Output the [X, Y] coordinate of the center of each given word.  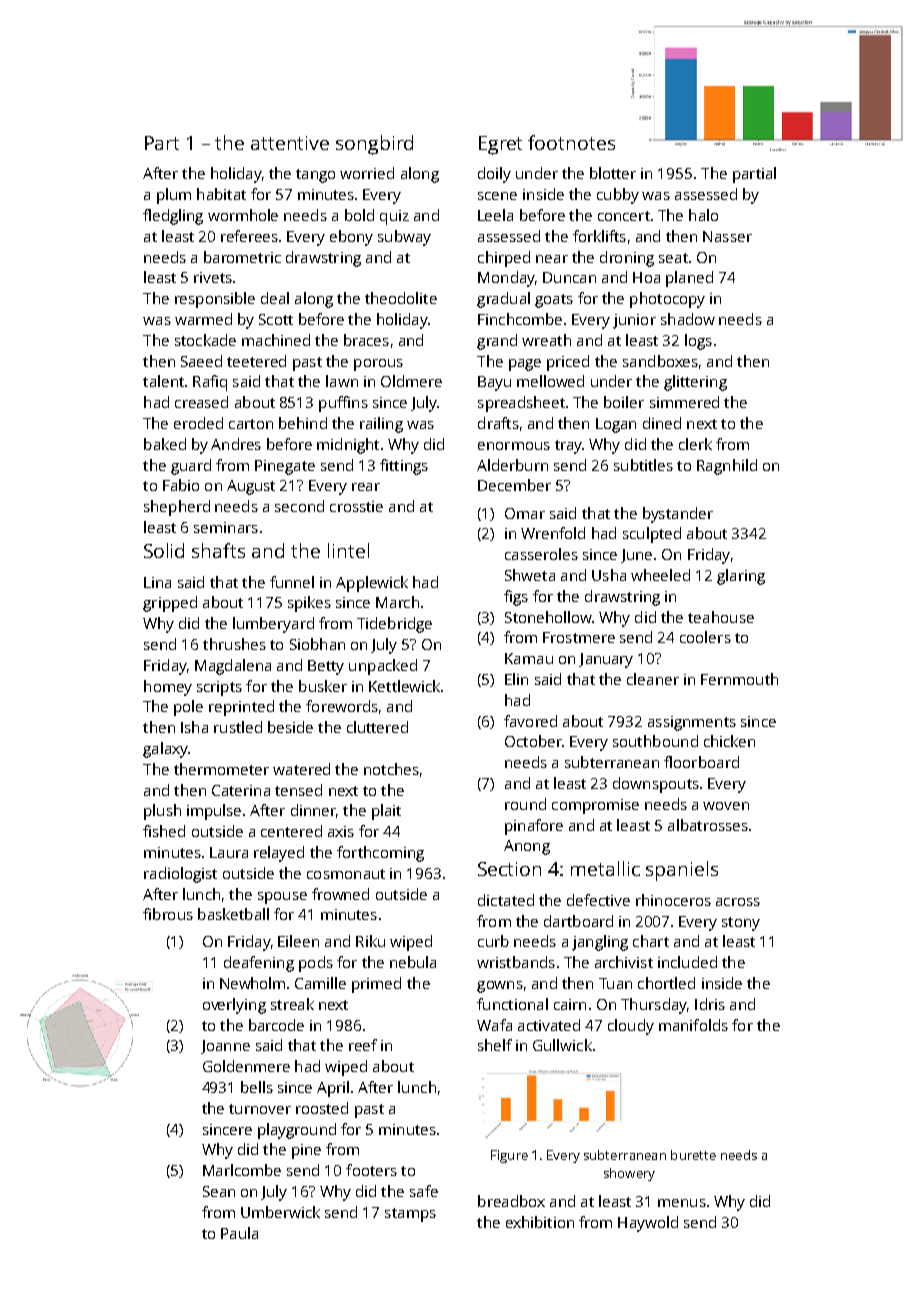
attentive [290, 143]
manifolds [693, 1025]
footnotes [571, 142]
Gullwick [562, 1045]
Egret [500, 145]
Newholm [252, 983]
